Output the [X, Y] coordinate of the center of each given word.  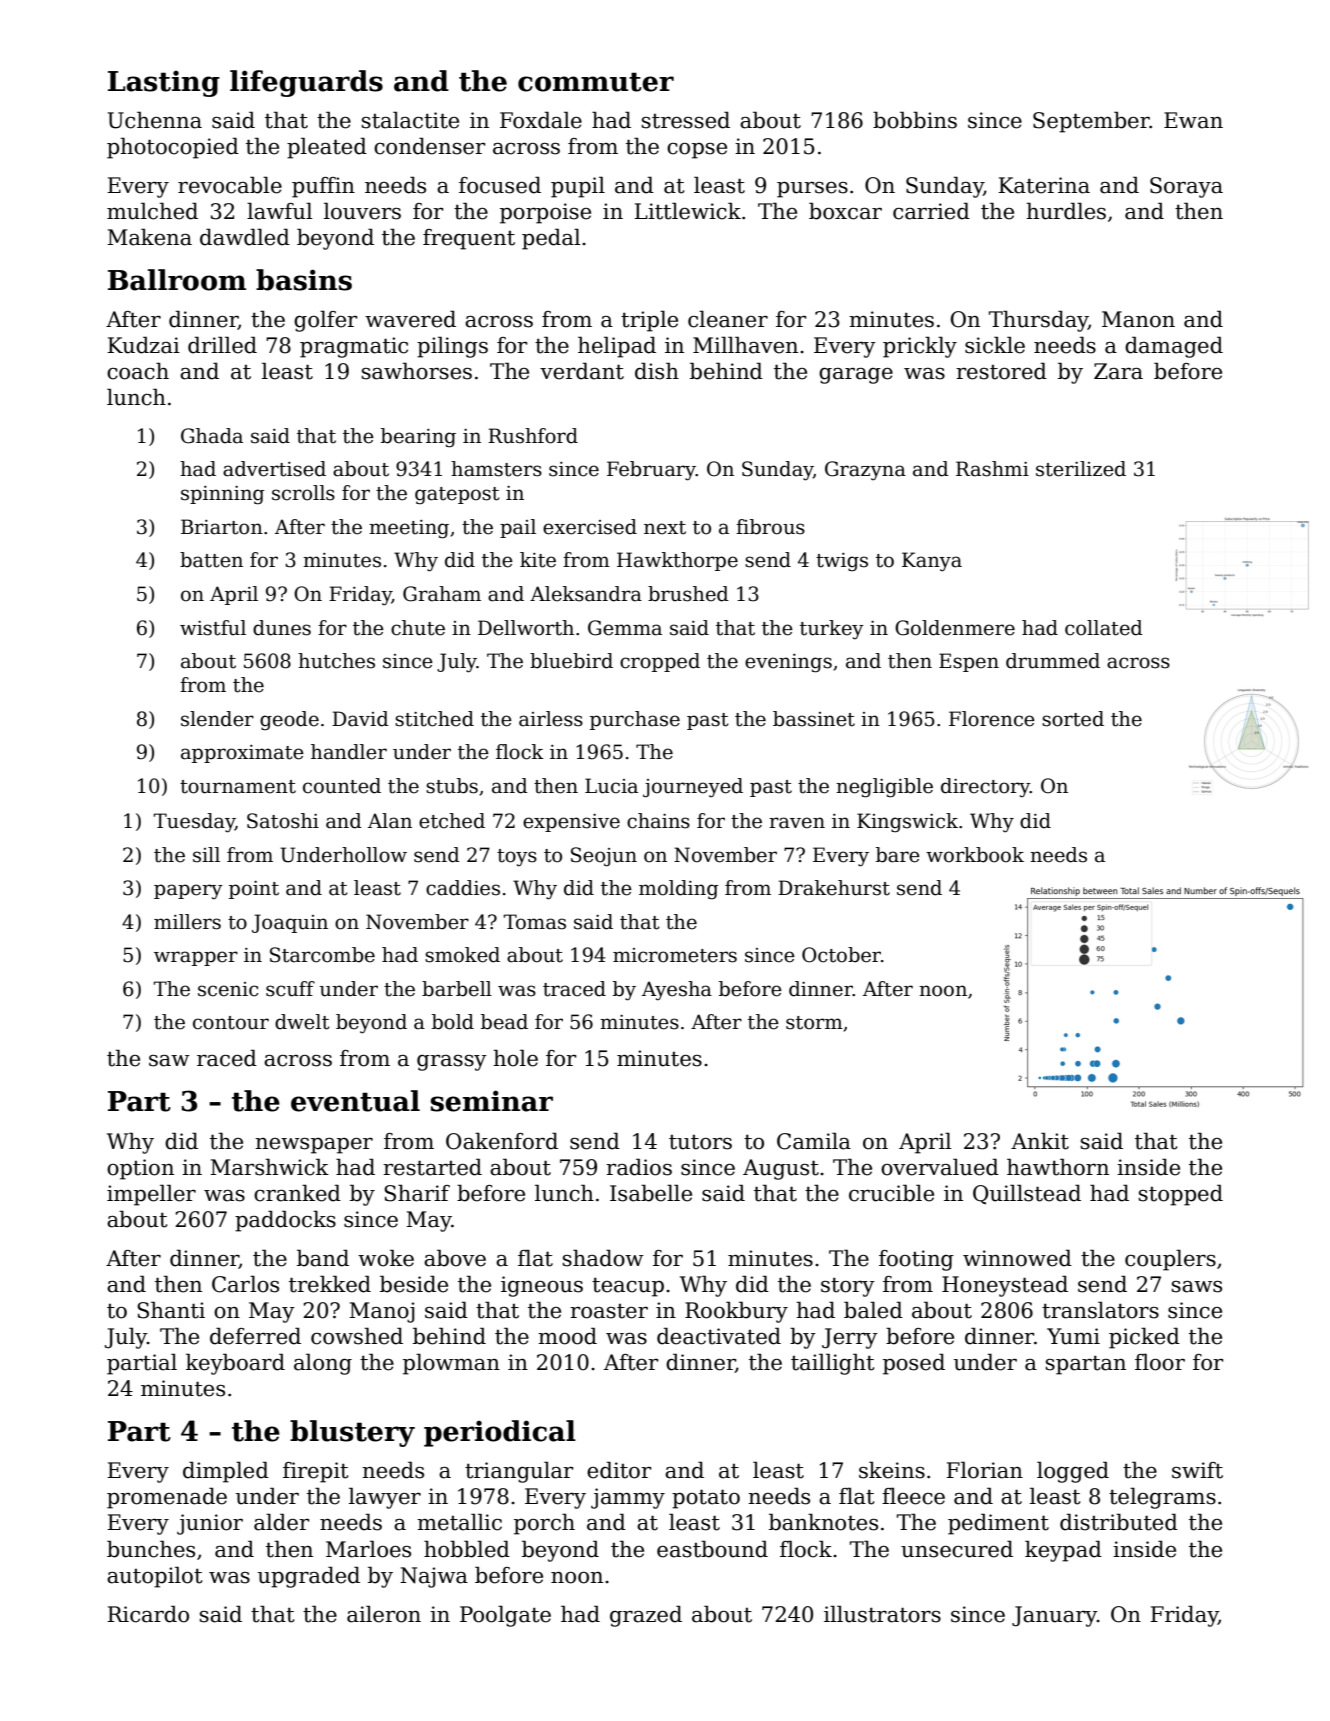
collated [1104, 628]
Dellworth [526, 628]
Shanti [171, 1310]
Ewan [1193, 120]
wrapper [196, 958]
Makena [149, 237]
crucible [891, 1193]
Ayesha [677, 991]
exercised [590, 527]
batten [211, 560]
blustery [352, 1433]
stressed [686, 120]
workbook [975, 855]
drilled [222, 345]
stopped [1181, 1195]
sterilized [1081, 469]
